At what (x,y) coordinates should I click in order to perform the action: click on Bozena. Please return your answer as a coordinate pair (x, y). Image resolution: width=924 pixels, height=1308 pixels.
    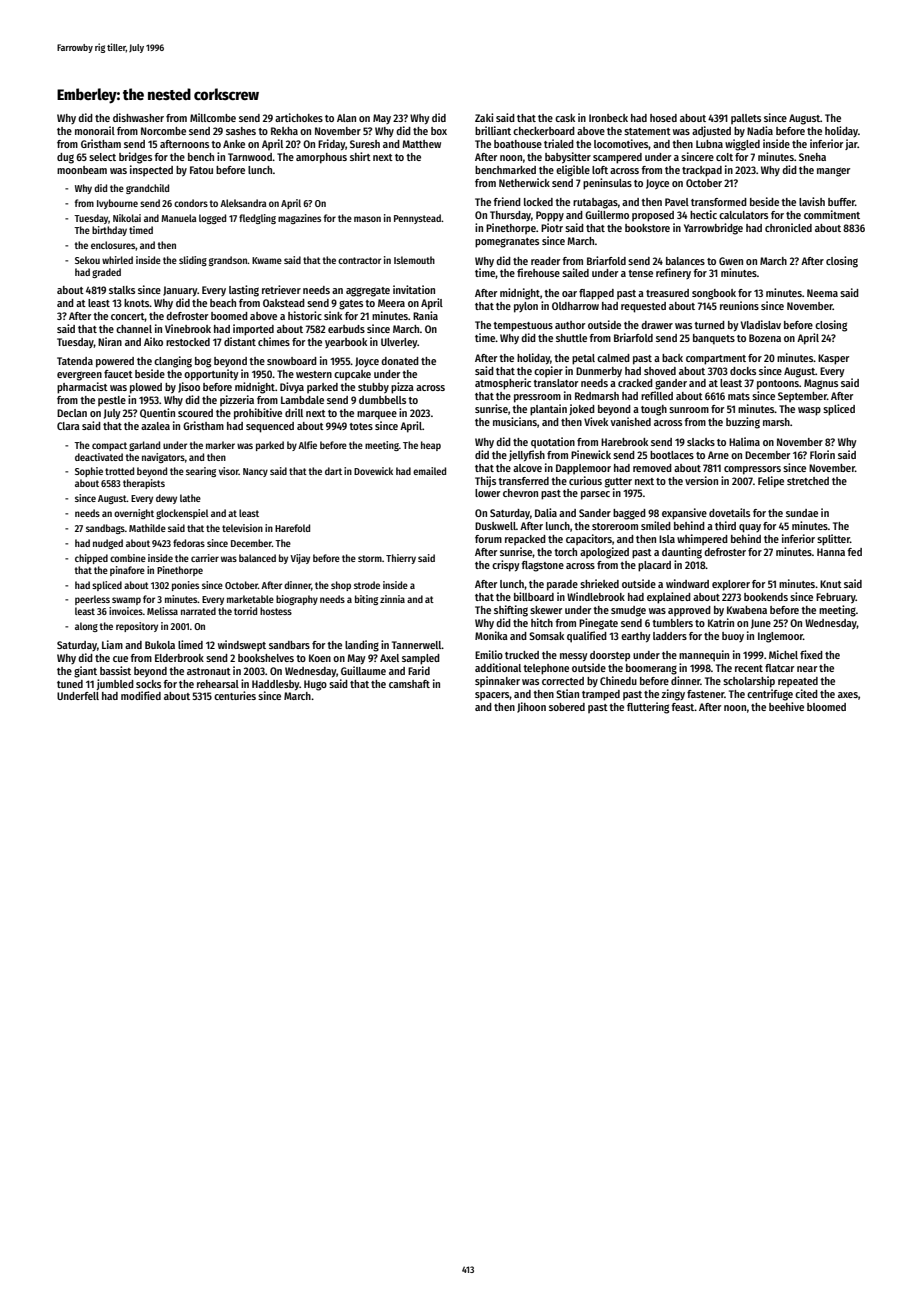
    Looking at the image, I should click on (765, 338).
